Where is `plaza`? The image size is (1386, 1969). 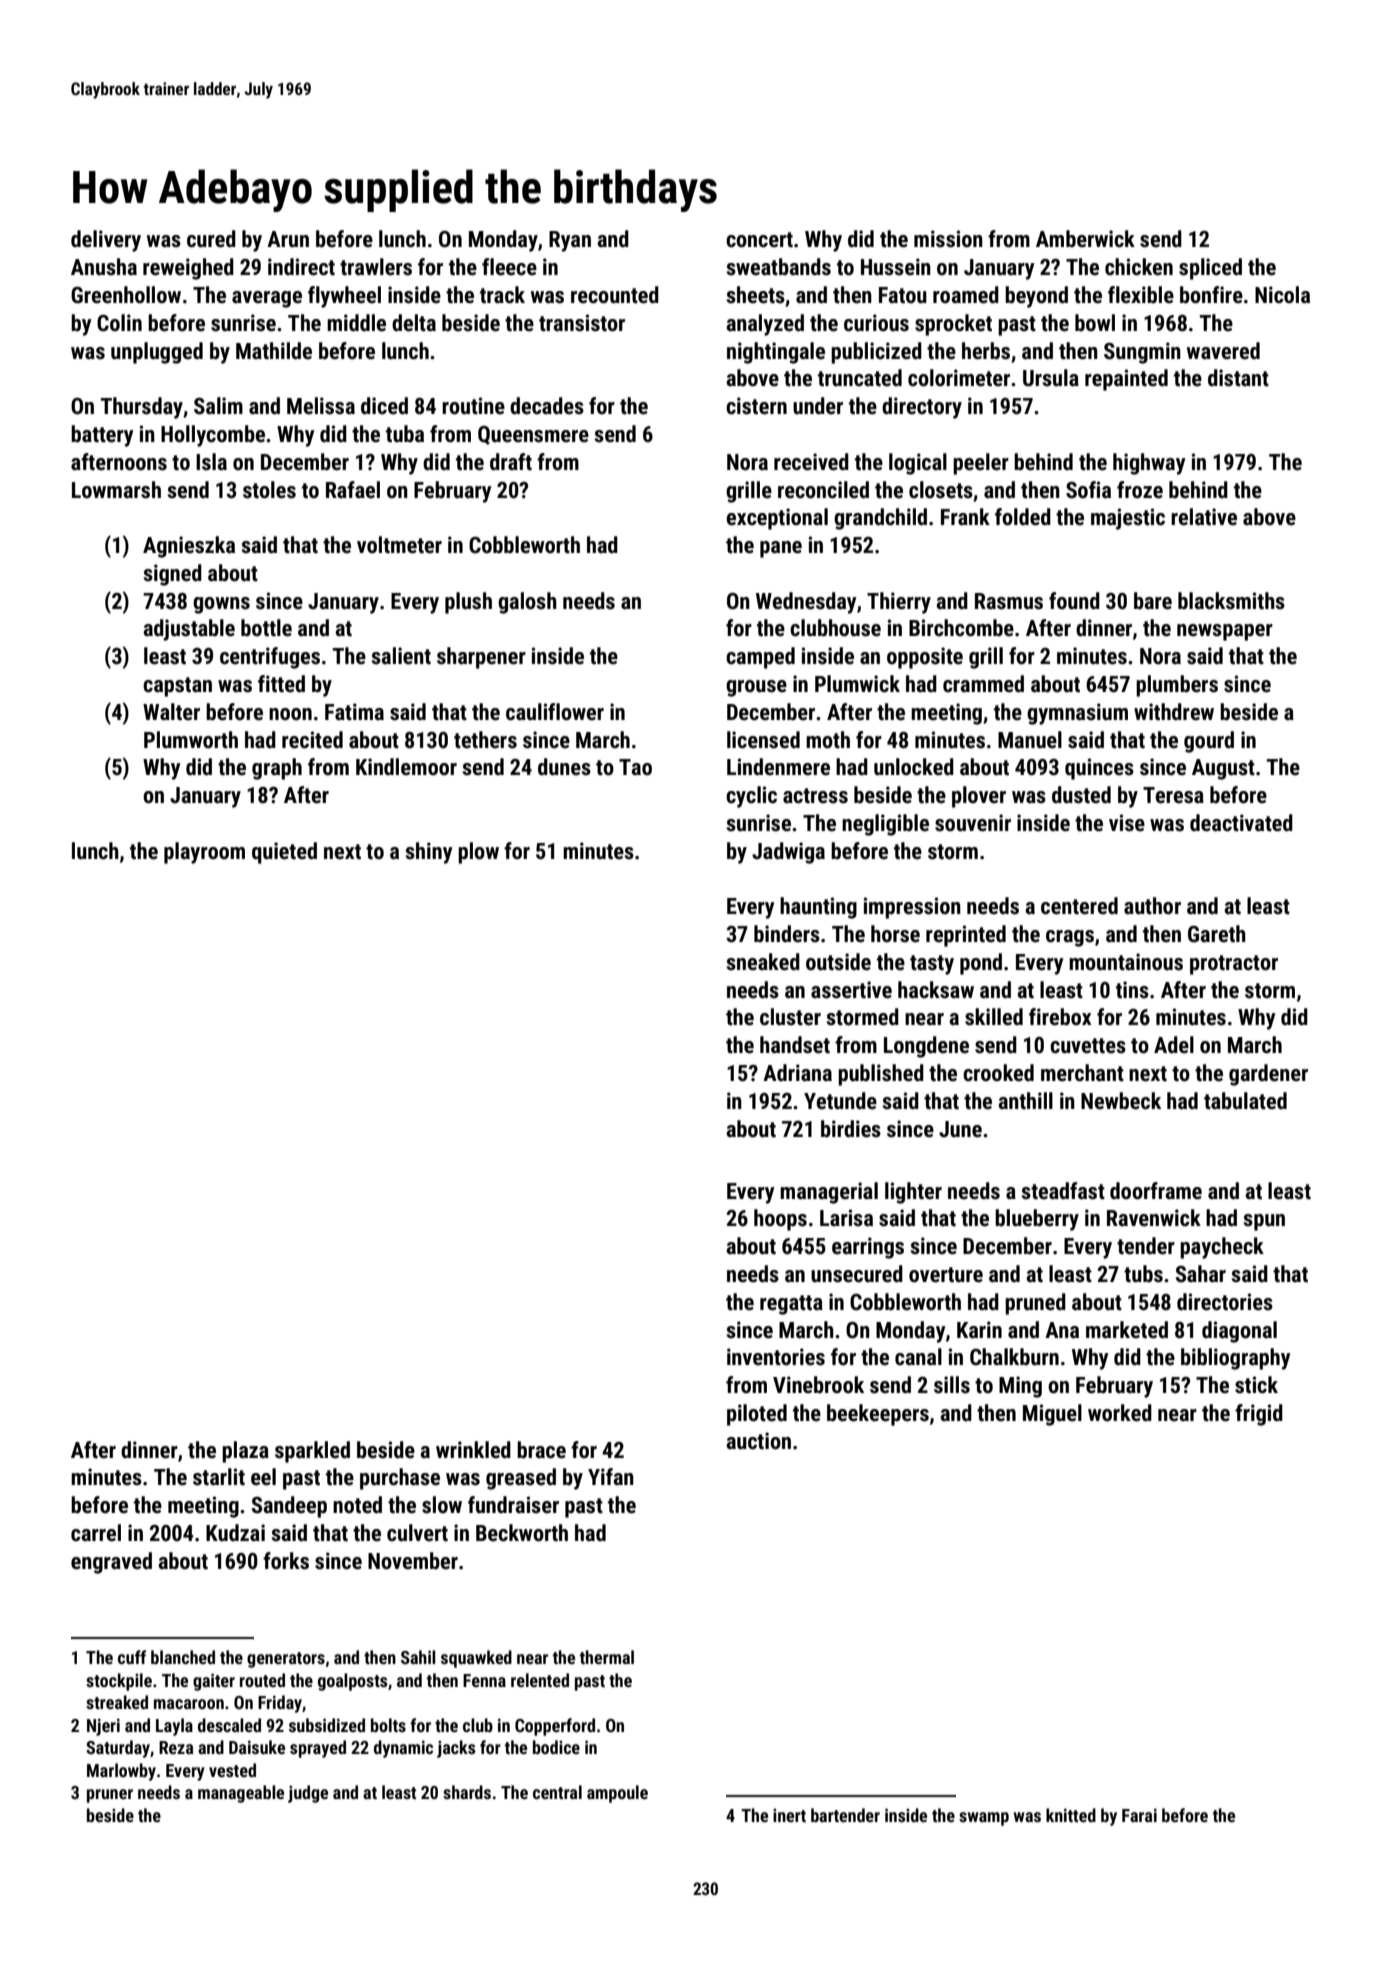
plaza is located at coordinates (245, 1452).
